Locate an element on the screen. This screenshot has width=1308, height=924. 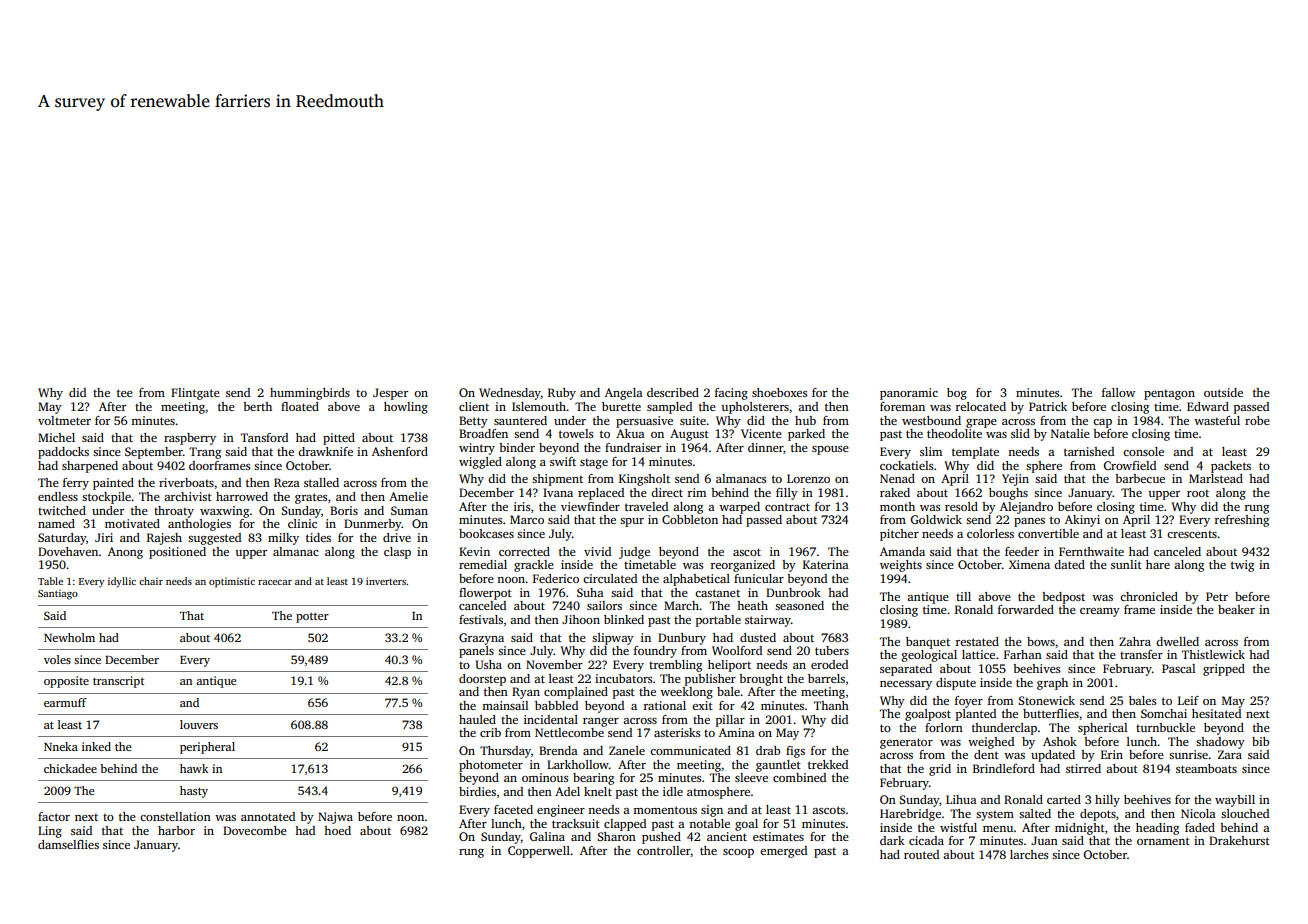
positioned is located at coordinates (177, 553).
